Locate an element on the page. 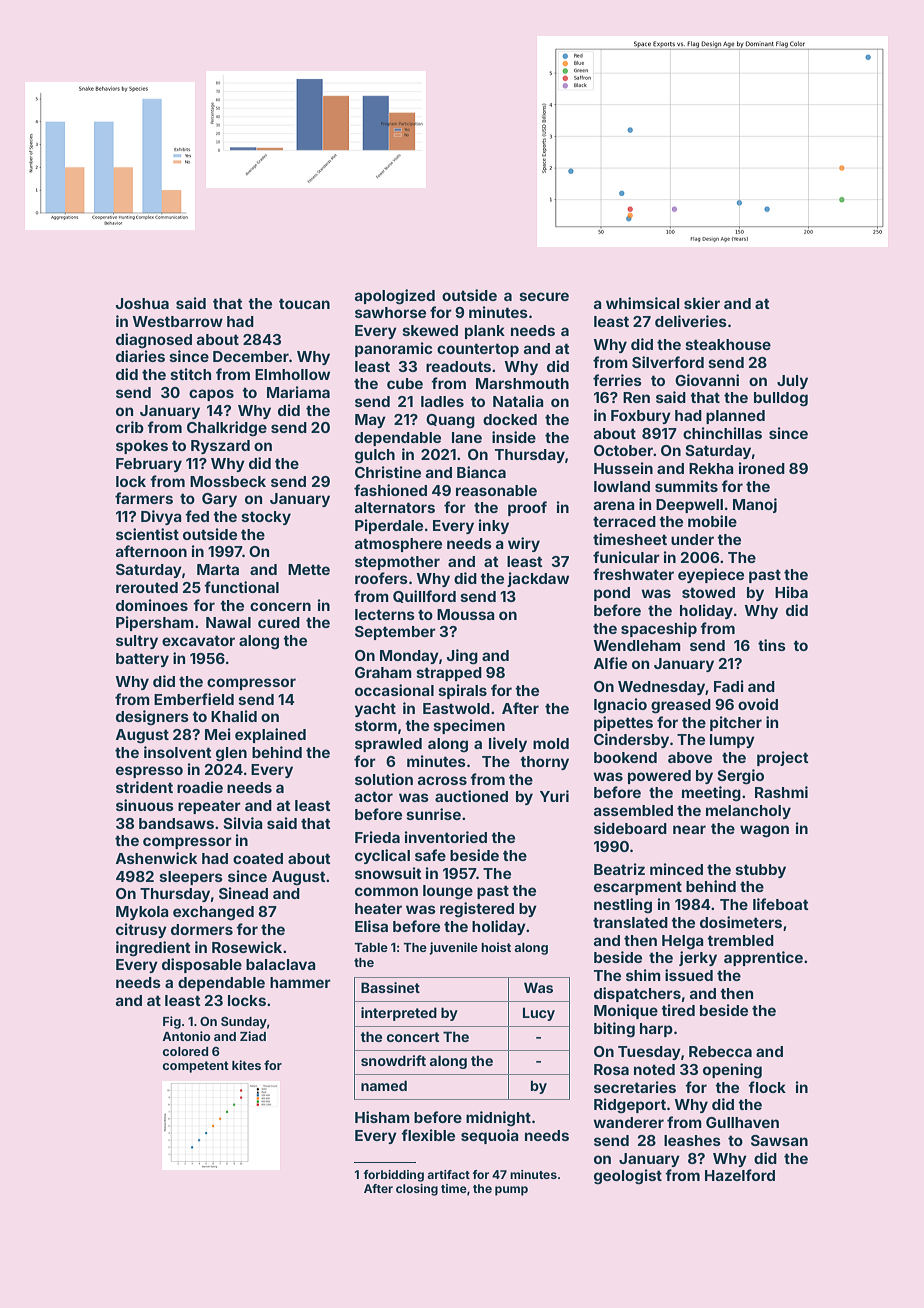 This image has height=1308, width=924. secure is located at coordinates (544, 296).
